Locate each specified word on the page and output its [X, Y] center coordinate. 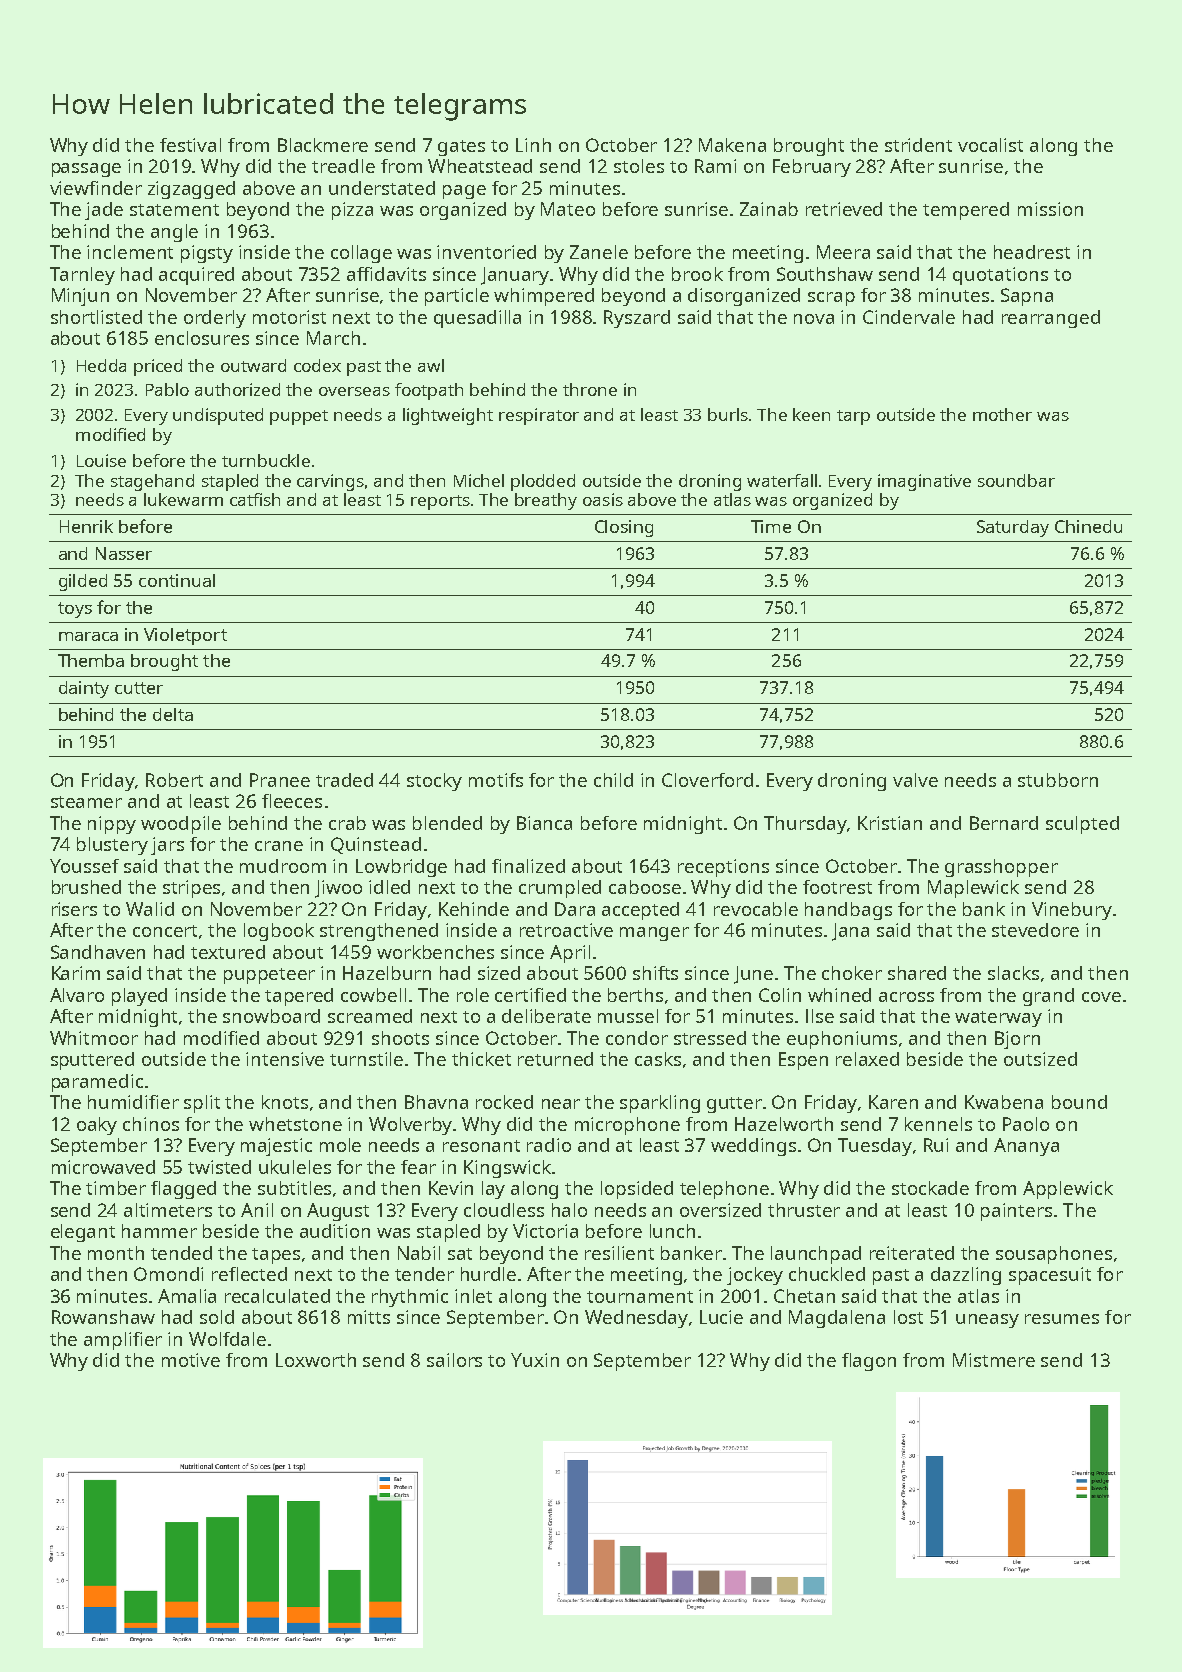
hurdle [488, 1274]
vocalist [990, 145]
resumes [1062, 1319]
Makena [732, 145]
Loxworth [316, 1360]
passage [86, 170]
